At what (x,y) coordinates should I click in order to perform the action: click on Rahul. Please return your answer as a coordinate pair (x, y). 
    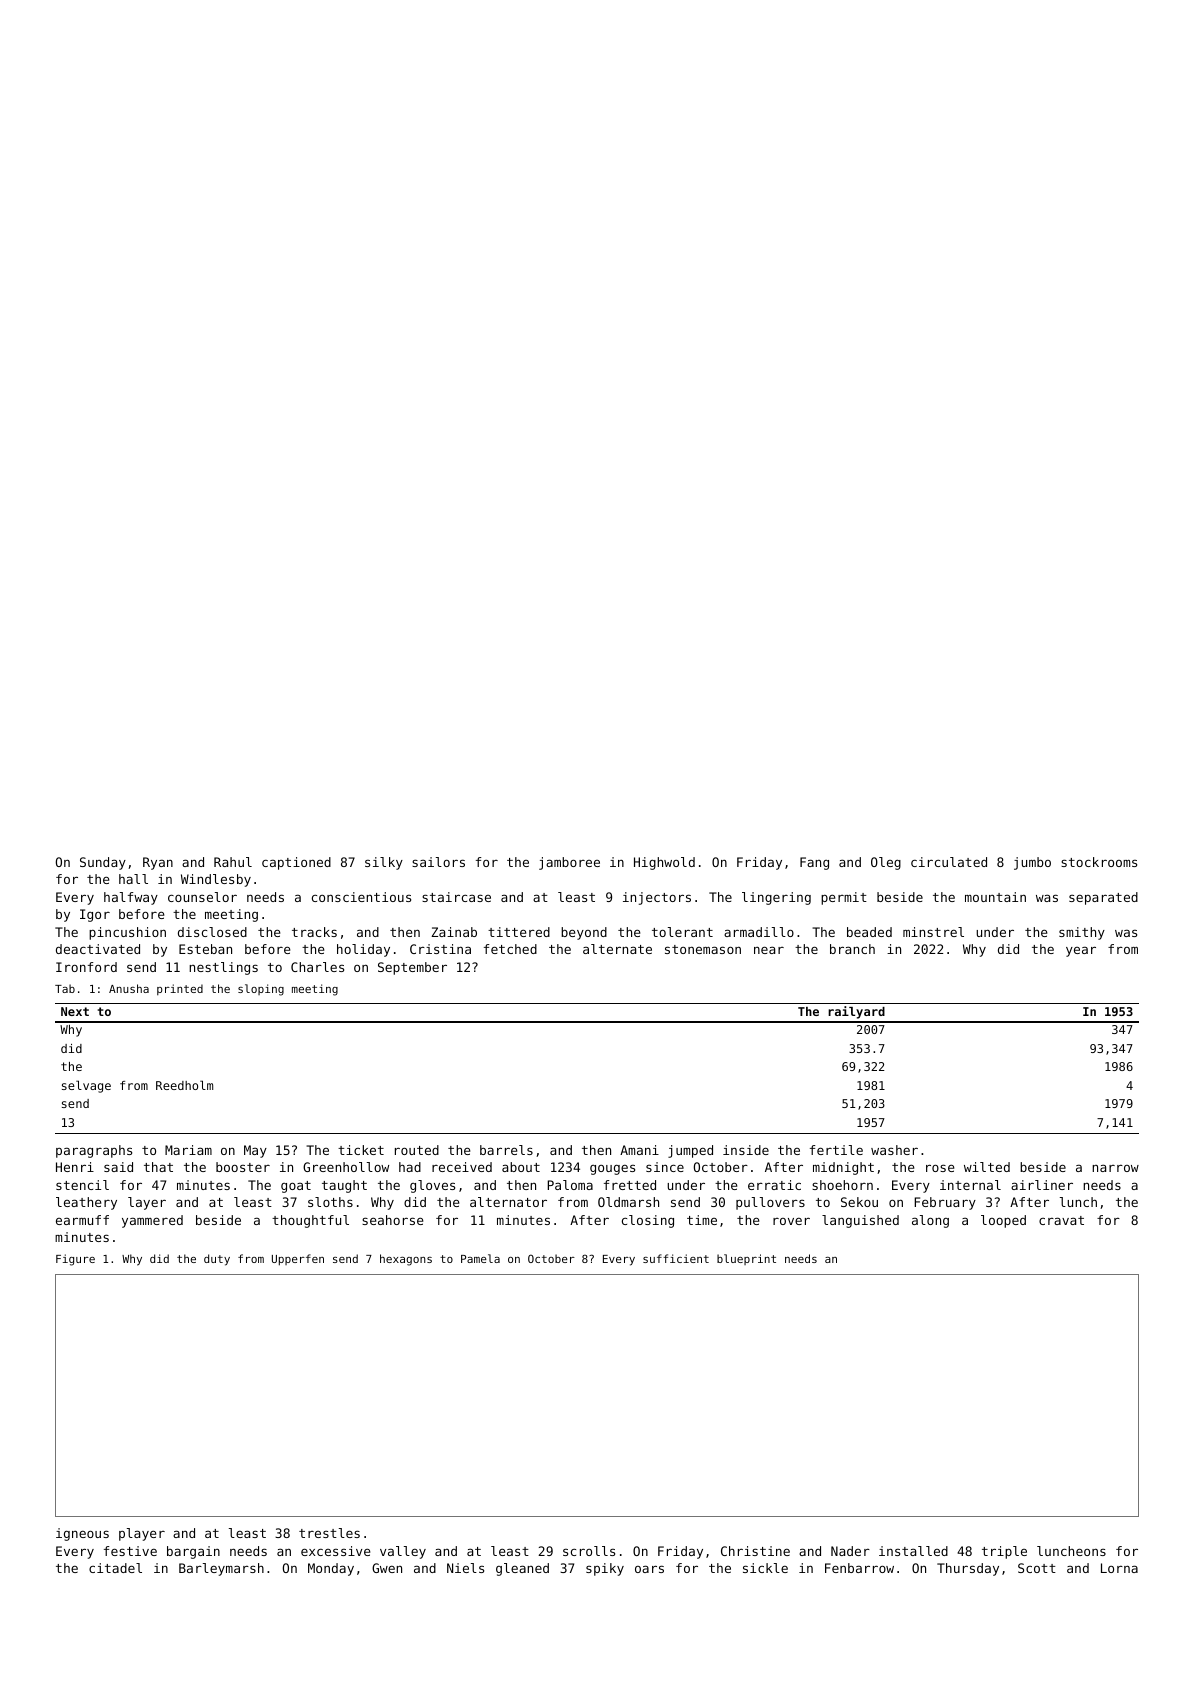
    Looking at the image, I should click on (233, 862).
